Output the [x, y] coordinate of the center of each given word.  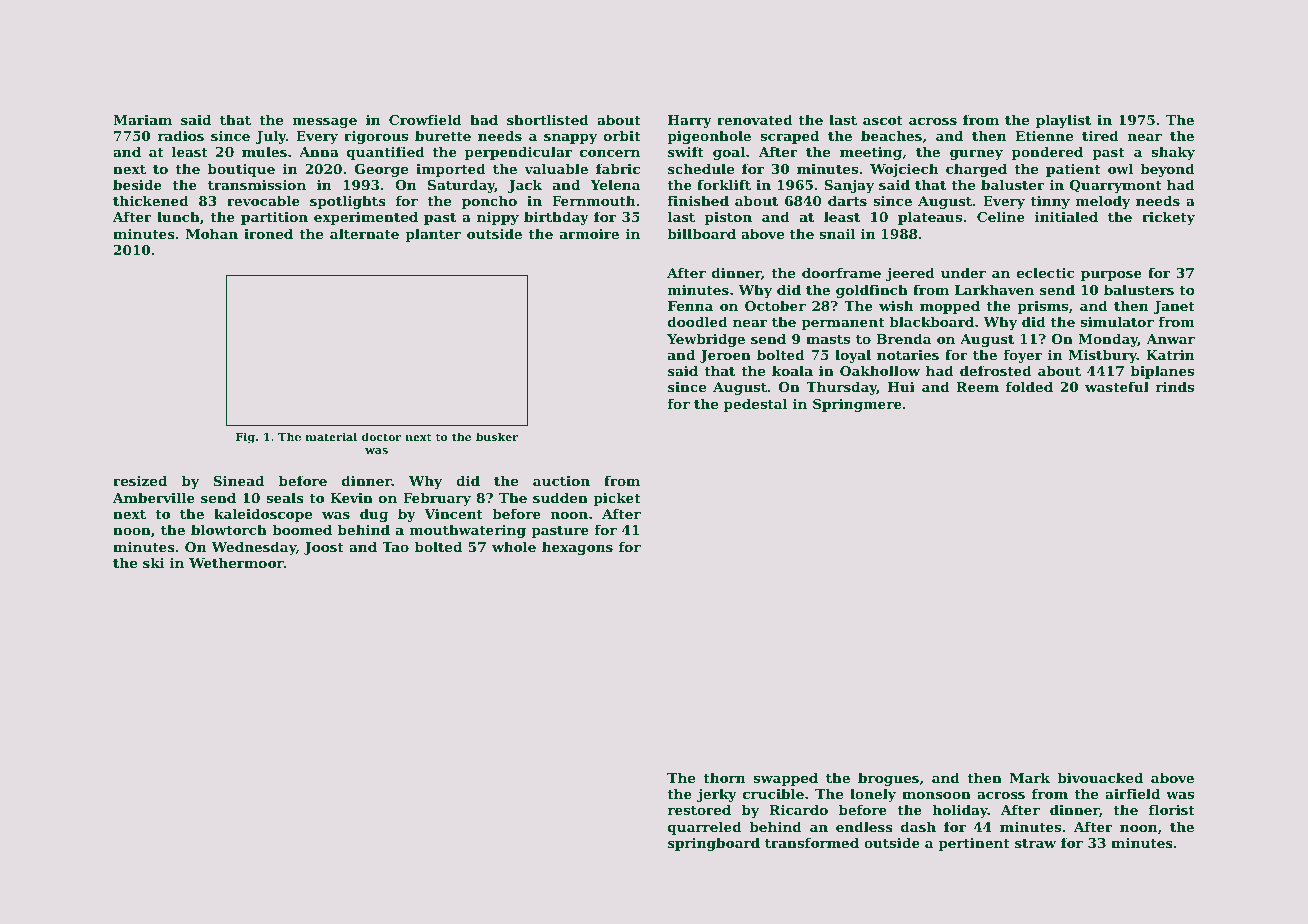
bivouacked [1100, 777]
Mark [1030, 777]
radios [180, 135]
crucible [773, 793]
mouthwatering [468, 531]
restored [699, 809]
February [437, 499]
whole [514, 546]
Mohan [212, 233]
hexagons [577, 548]
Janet [1174, 307]
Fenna [690, 306]
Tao [395, 547]
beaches [891, 135]
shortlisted [548, 119]
